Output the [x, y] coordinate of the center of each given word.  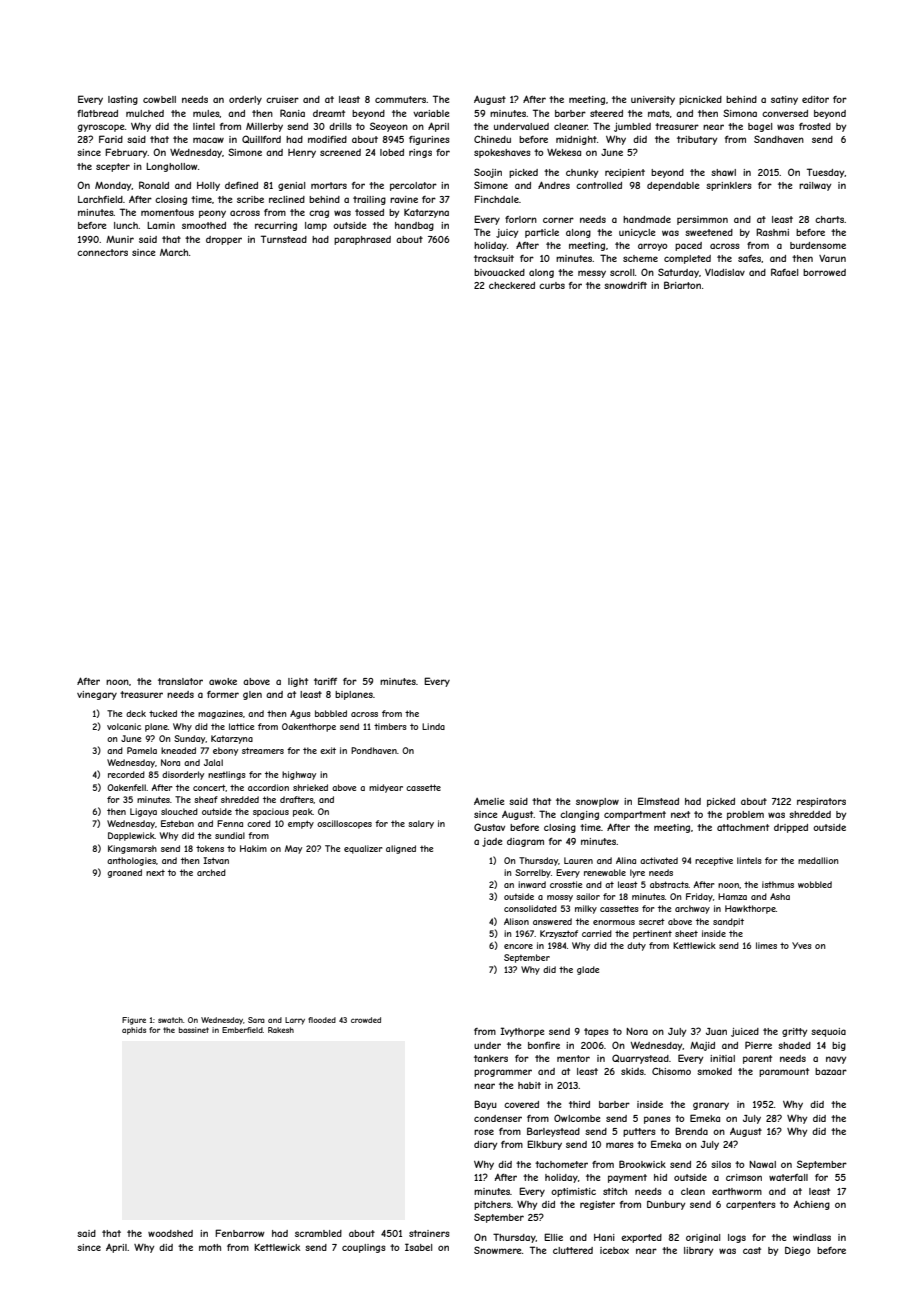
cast [752, 1250]
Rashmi [772, 232]
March [174, 252]
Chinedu [492, 139]
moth [210, 1247]
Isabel [418, 1247]
